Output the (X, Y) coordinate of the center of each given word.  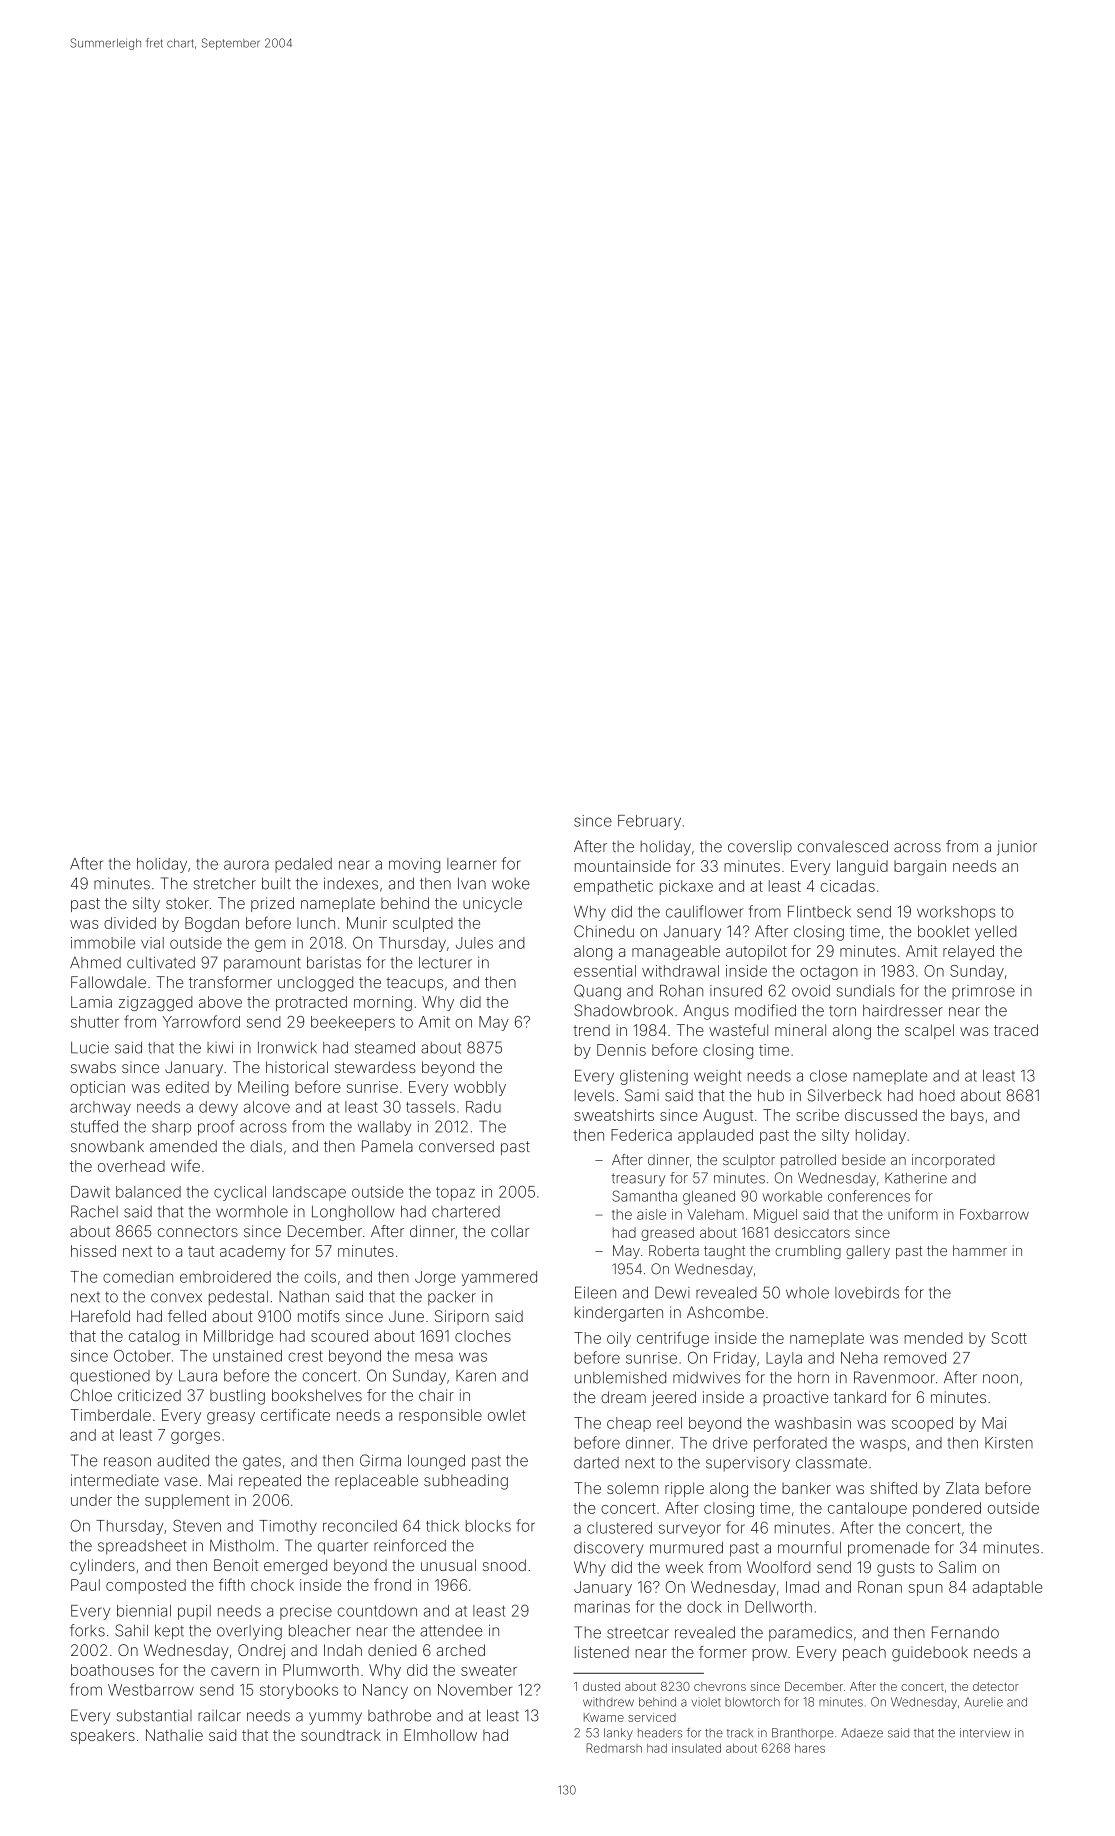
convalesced (843, 846)
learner (471, 864)
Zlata (962, 1488)
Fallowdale (108, 982)
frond (392, 1584)
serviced (652, 1717)
